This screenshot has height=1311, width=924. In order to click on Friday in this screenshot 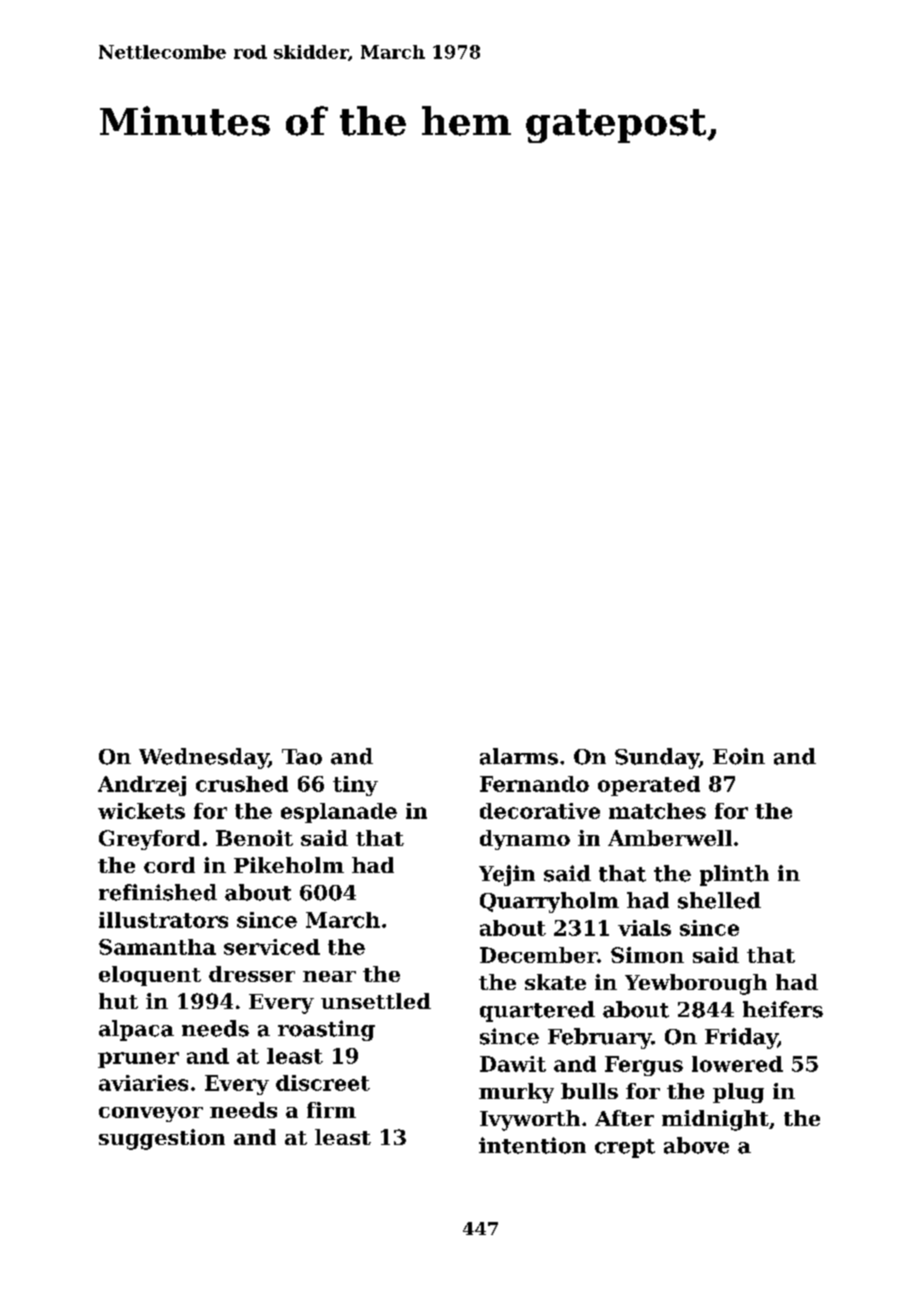, I will do `click(741, 1038)`.
